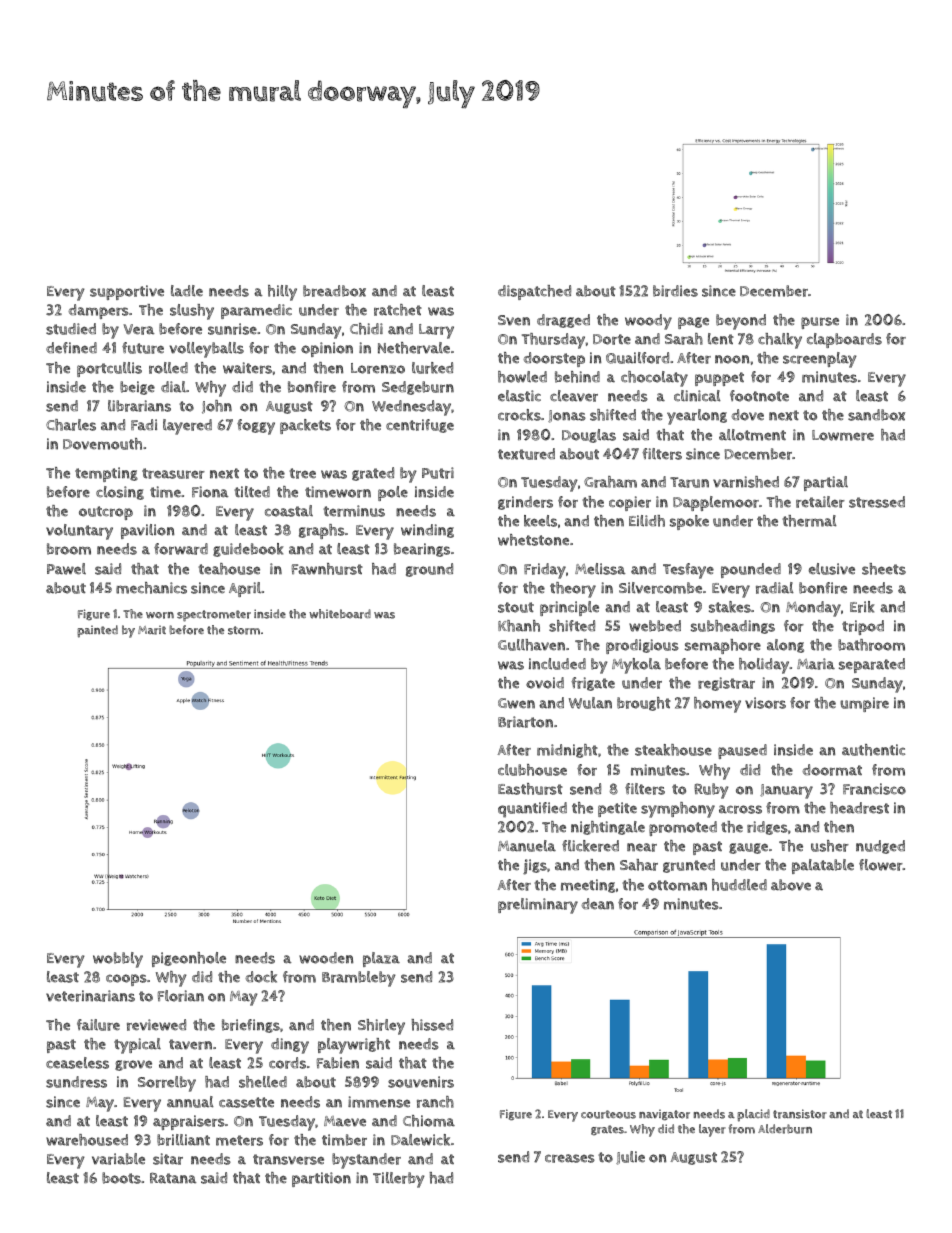 Image resolution: width=952 pixels, height=1233 pixels. Describe the element at coordinates (785, 1129) in the screenshot. I see `Alderburn` at that location.
